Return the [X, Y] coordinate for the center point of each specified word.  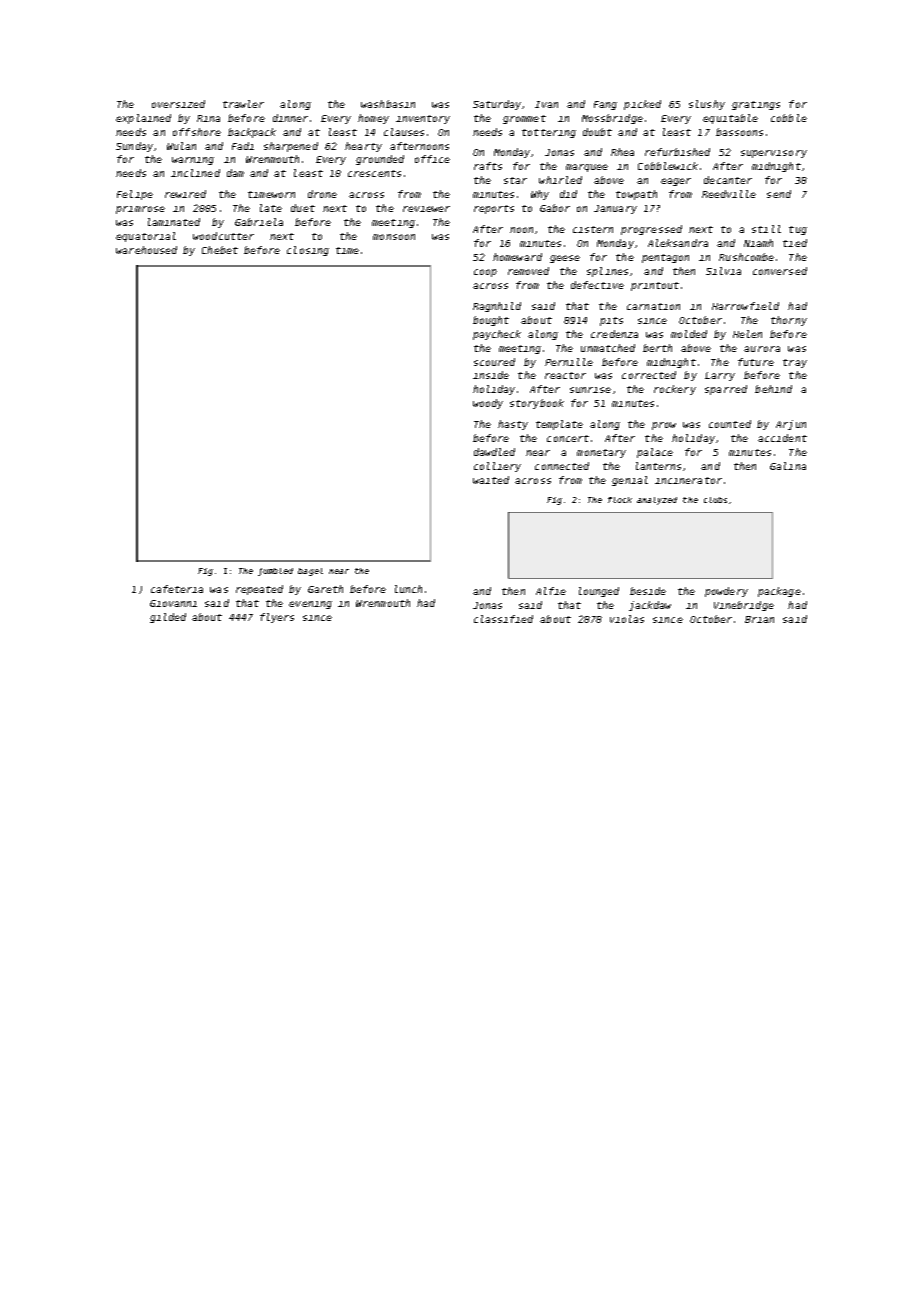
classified [503, 619]
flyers [277, 618]
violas [627, 619]
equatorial [146, 237]
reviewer [426, 209]
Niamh [758, 243]
